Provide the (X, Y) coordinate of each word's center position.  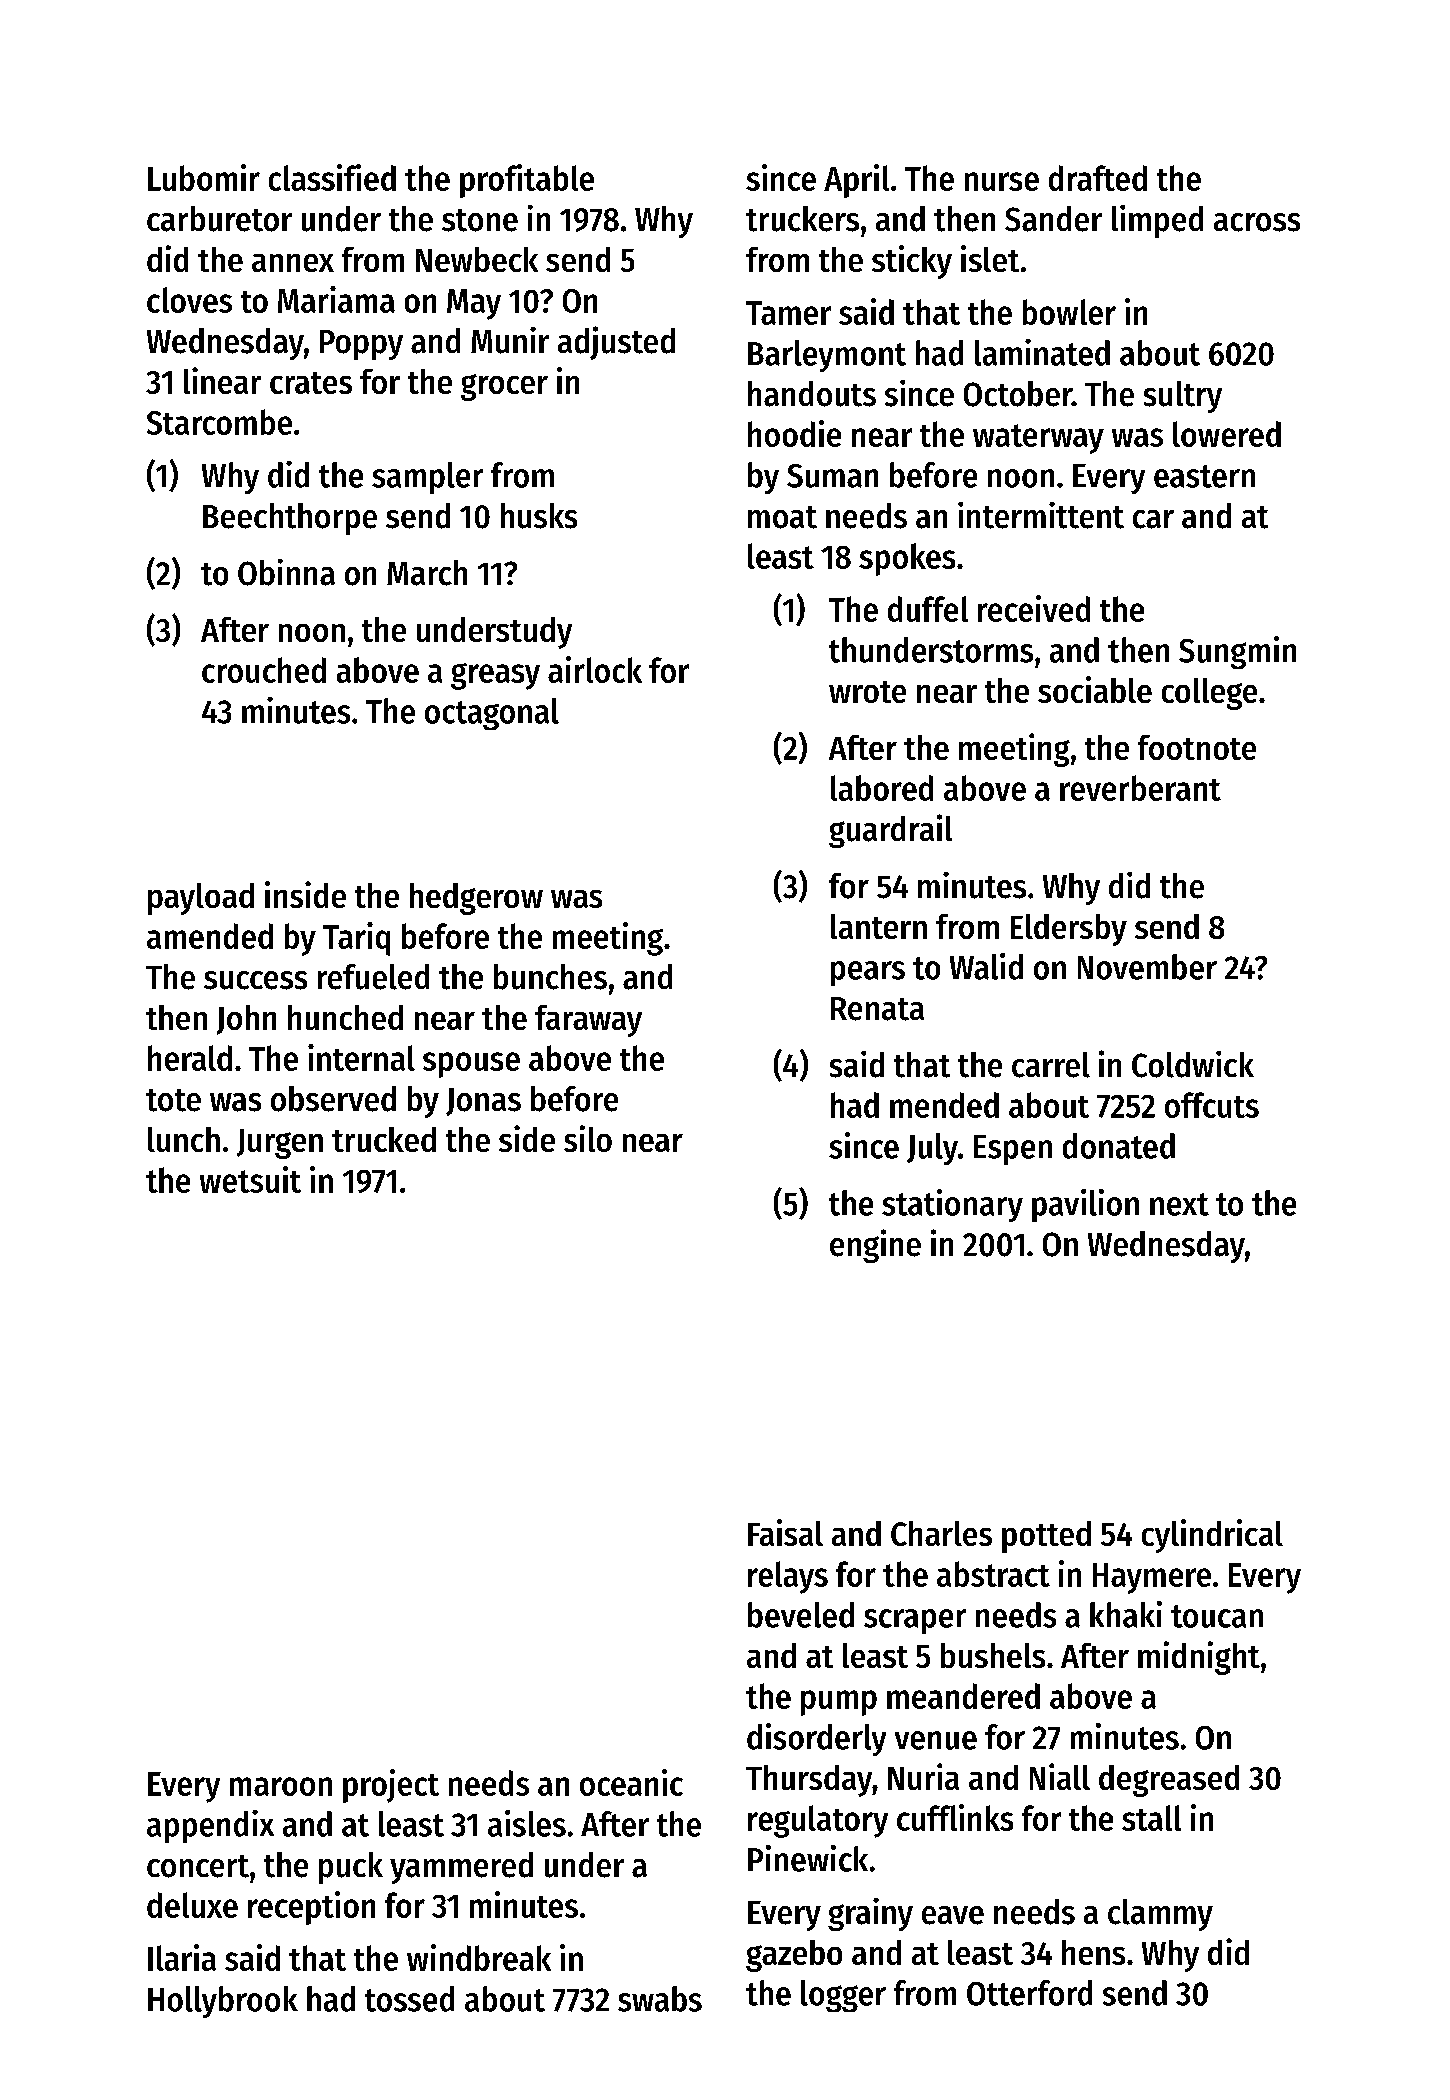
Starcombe (219, 422)
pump (839, 1703)
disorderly (816, 1739)
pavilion (1085, 1205)
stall (1151, 1818)
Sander (1053, 219)
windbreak (479, 1957)
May (474, 304)
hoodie (794, 433)
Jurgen (280, 1144)
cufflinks (955, 1817)
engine (875, 1246)
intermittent (1041, 515)
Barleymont (827, 356)
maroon (281, 1786)
